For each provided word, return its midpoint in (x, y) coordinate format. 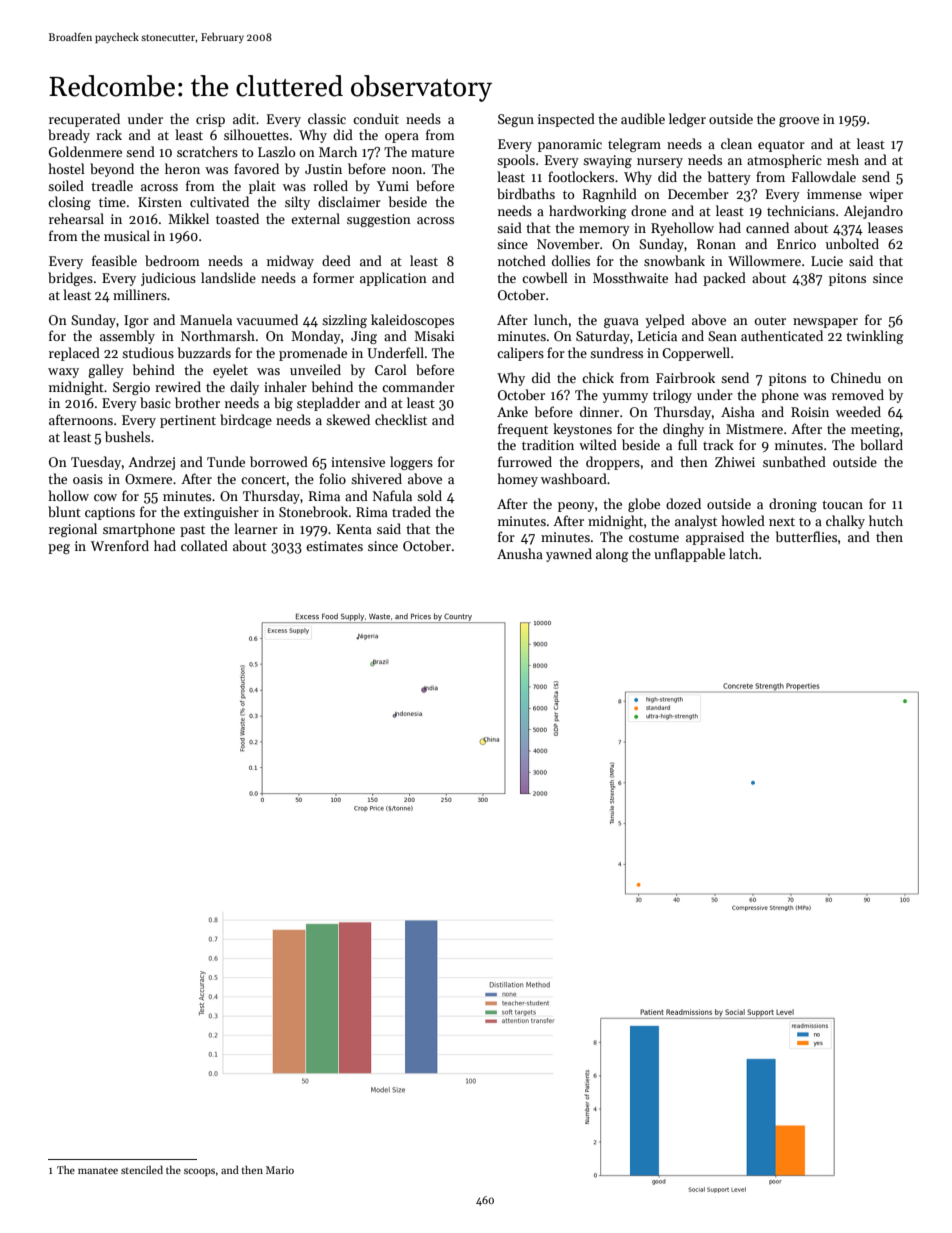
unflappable (689, 555)
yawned (569, 555)
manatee (98, 1170)
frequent (523, 430)
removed (858, 394)
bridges (70, 279)
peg (59, 549)
